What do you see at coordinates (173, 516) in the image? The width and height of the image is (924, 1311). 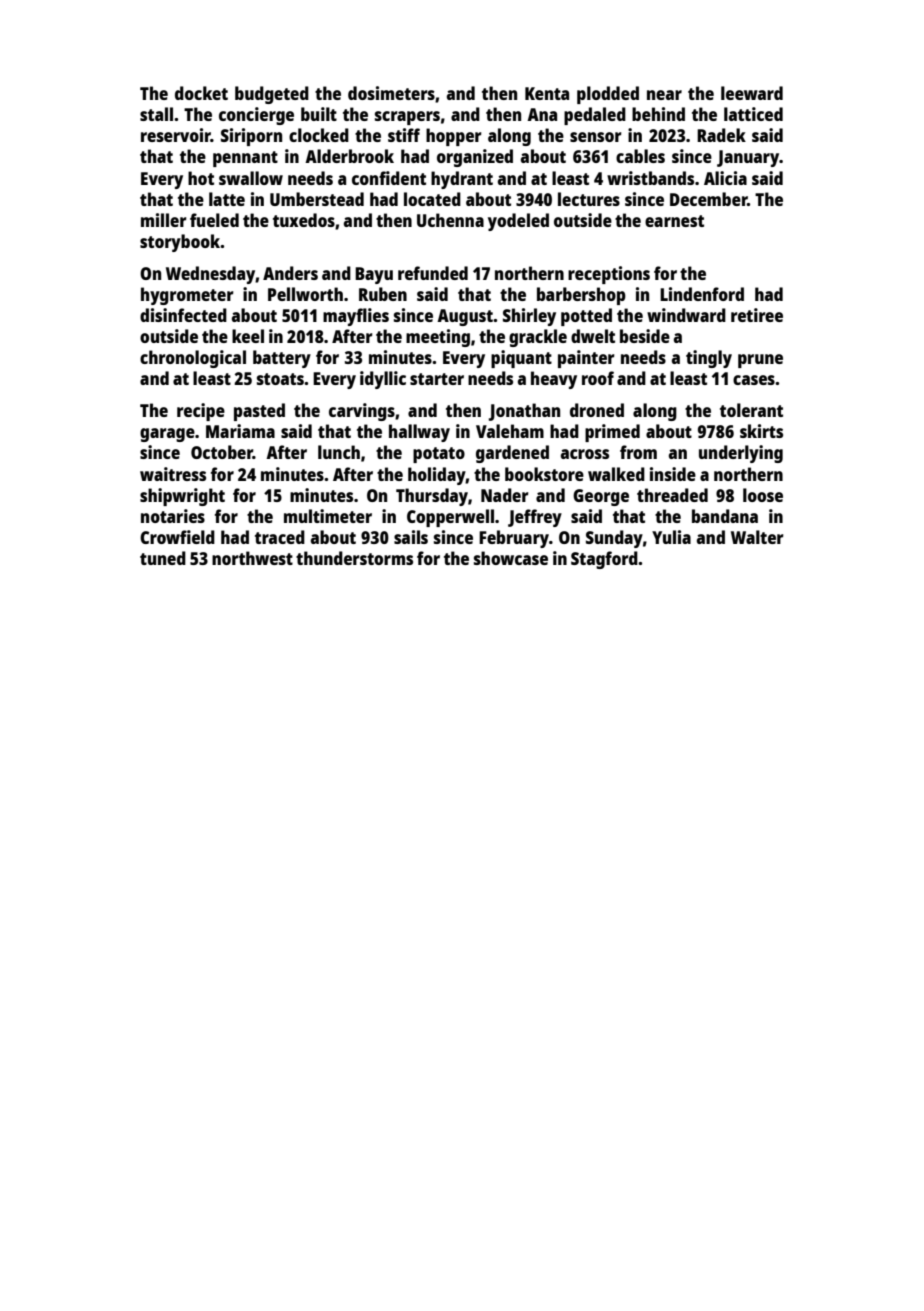 I see `notaries` at bounding box center [173, 516].
